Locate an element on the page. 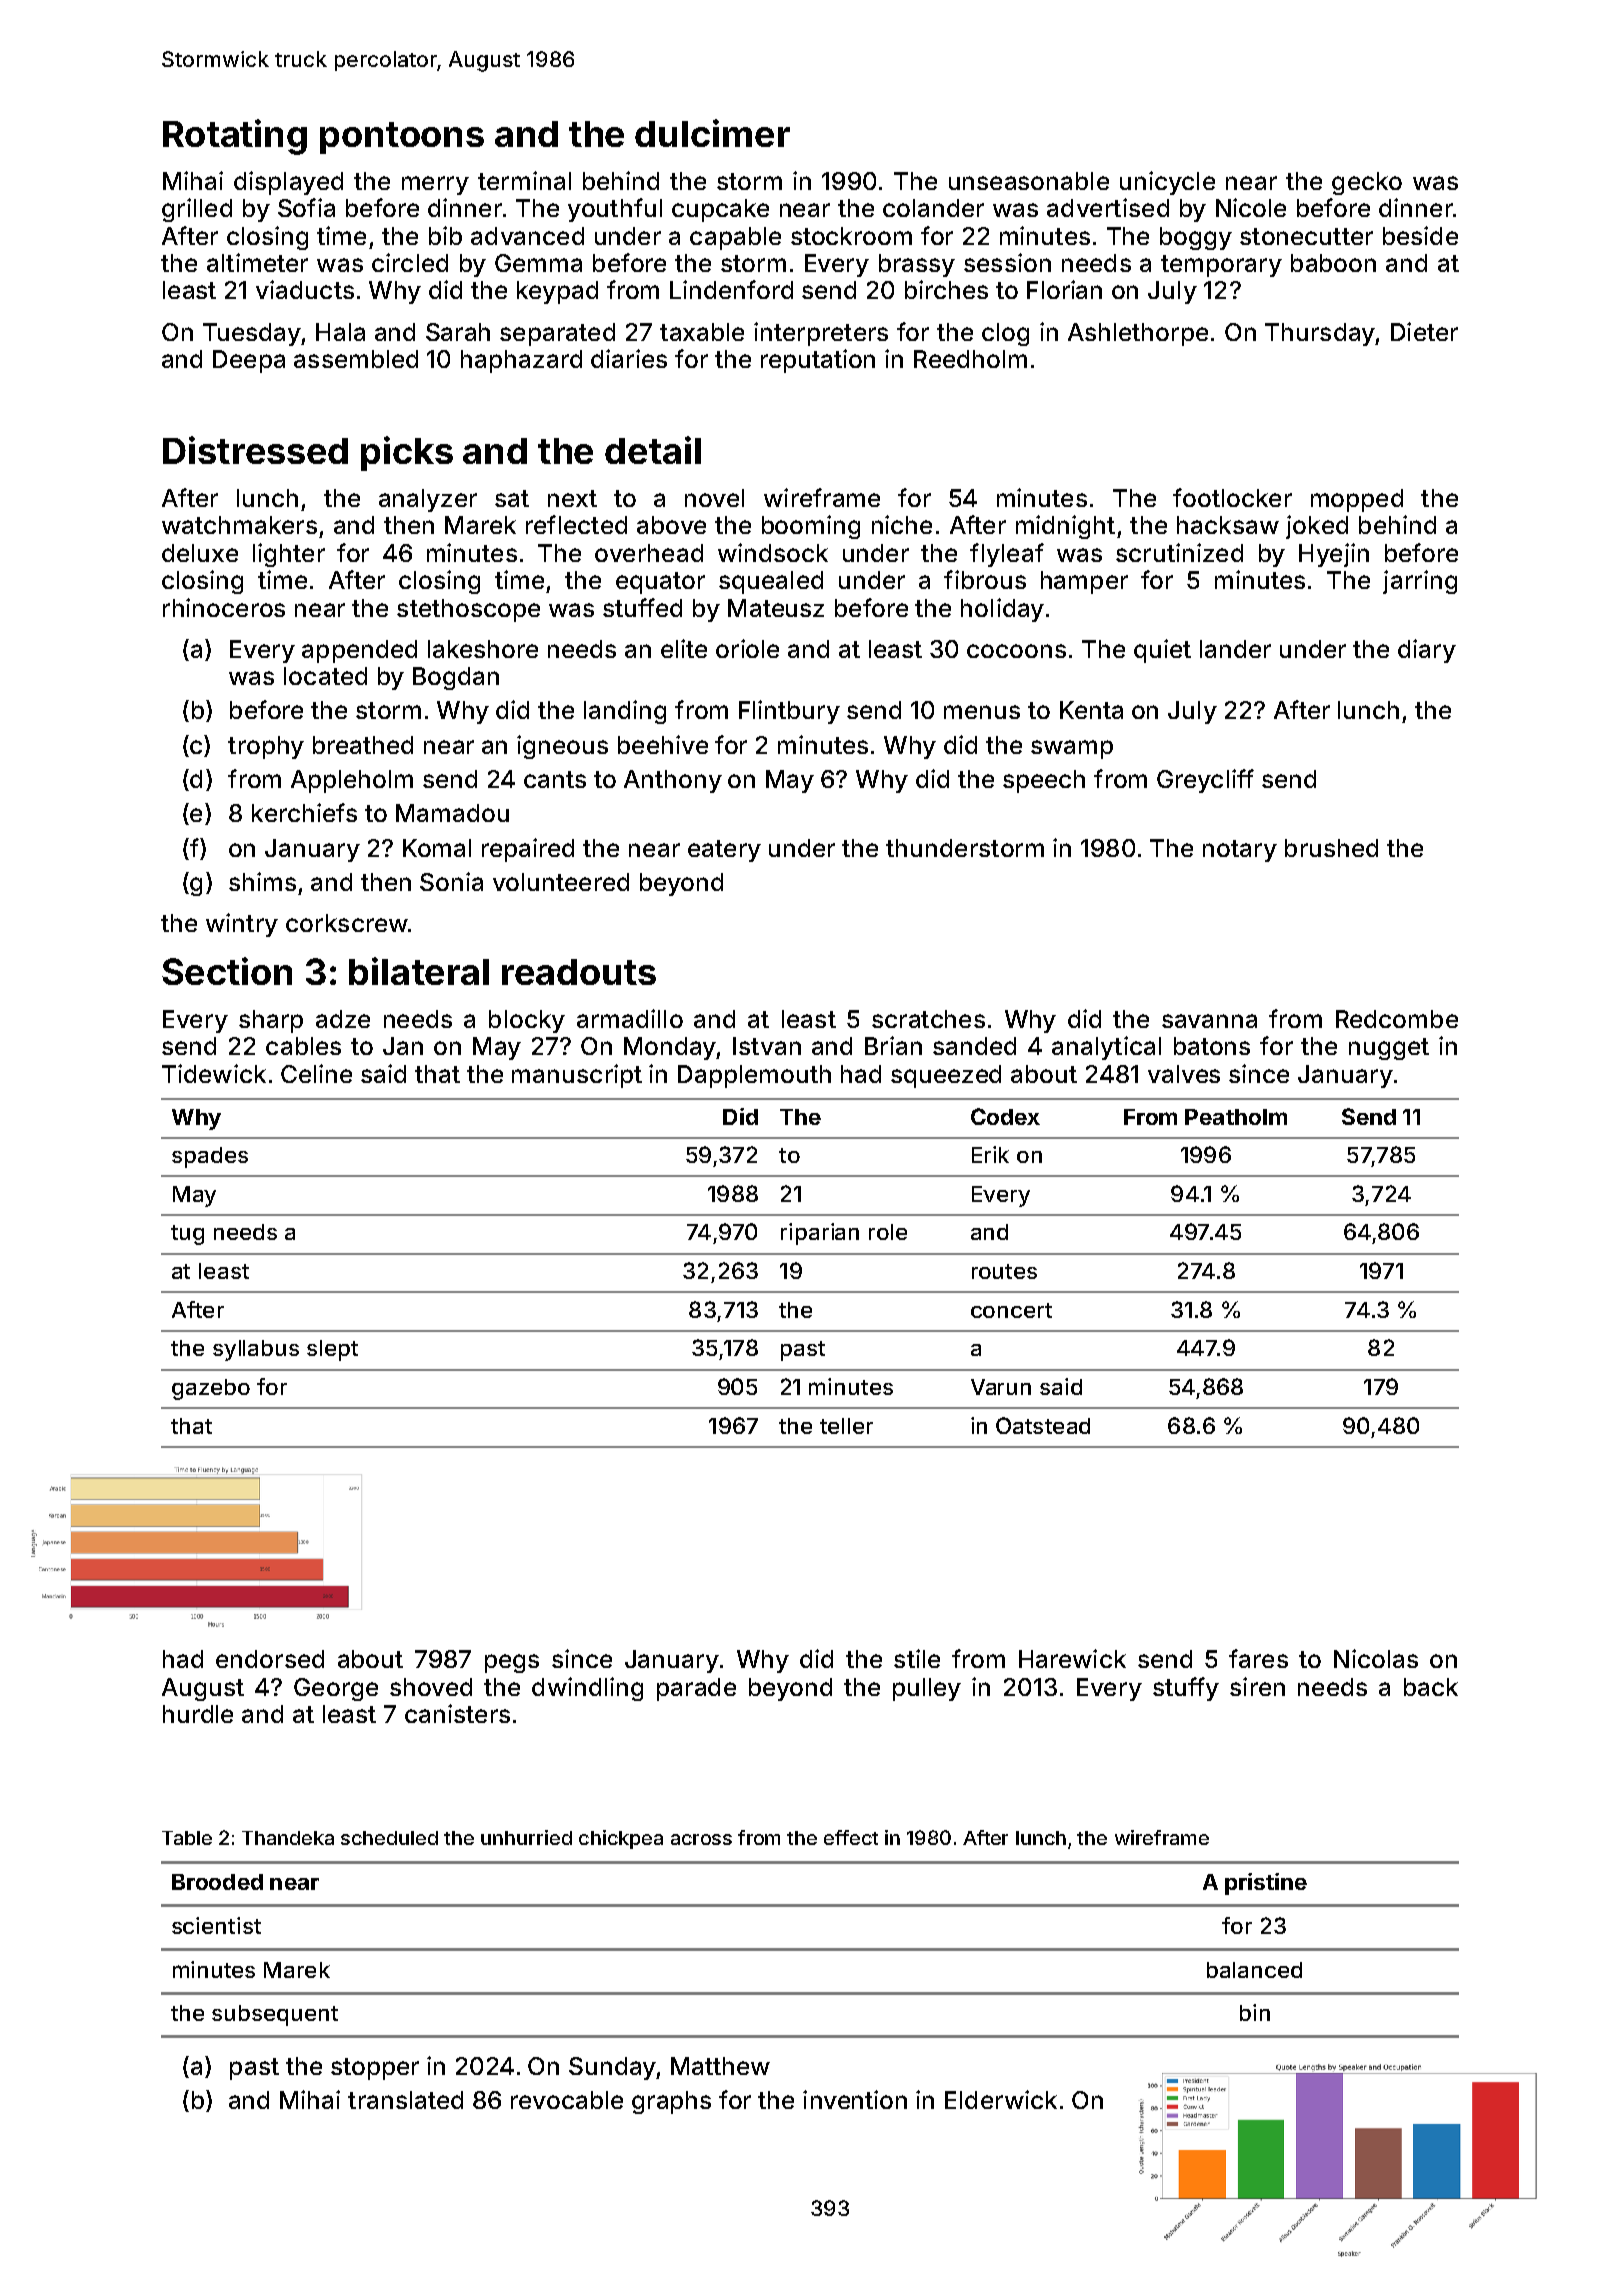 The width and height of the document is (1620, 2292). Deepa is located at coordinates (249, 361).
